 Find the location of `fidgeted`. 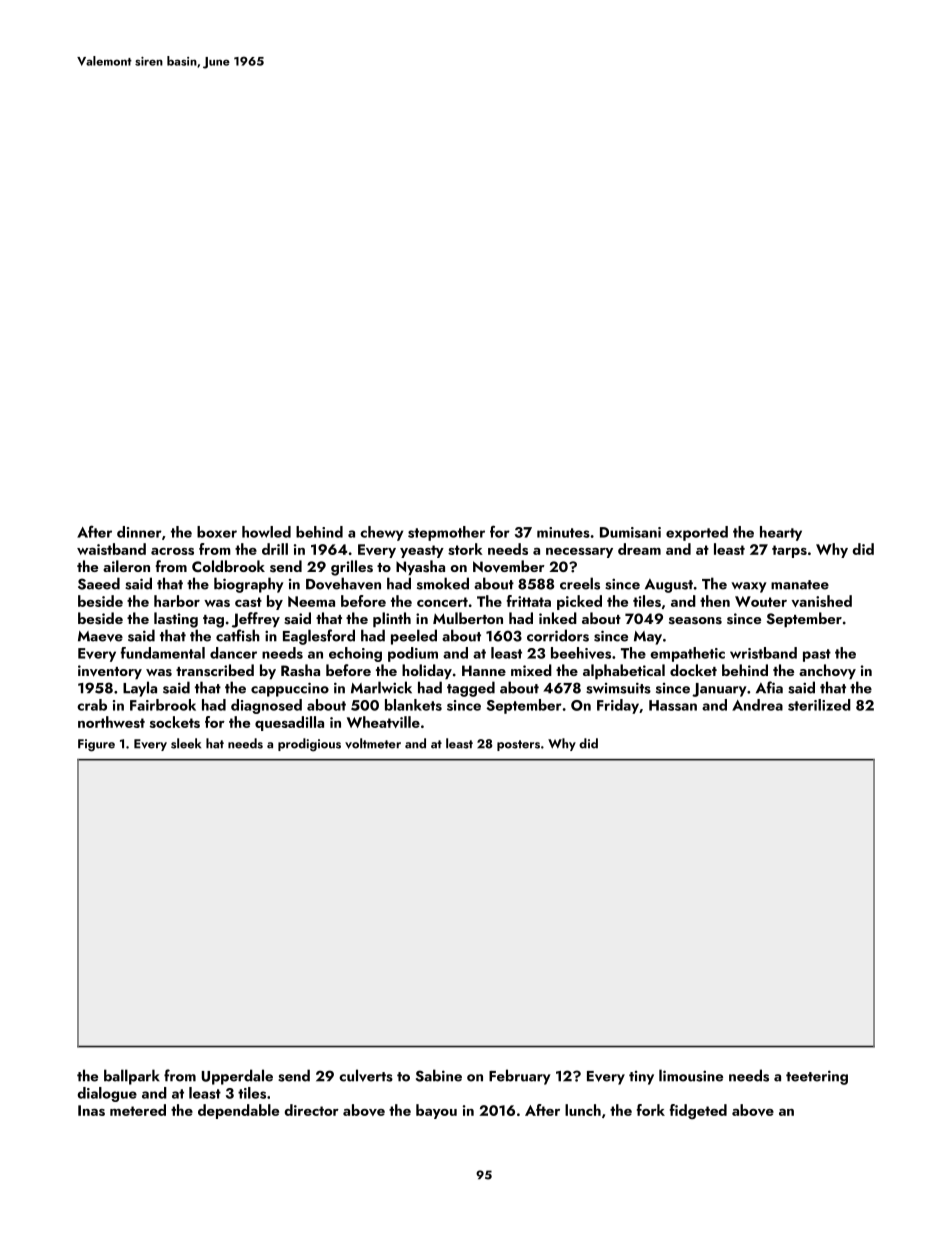

fidgeted is located at coordinates (698, 1112).
